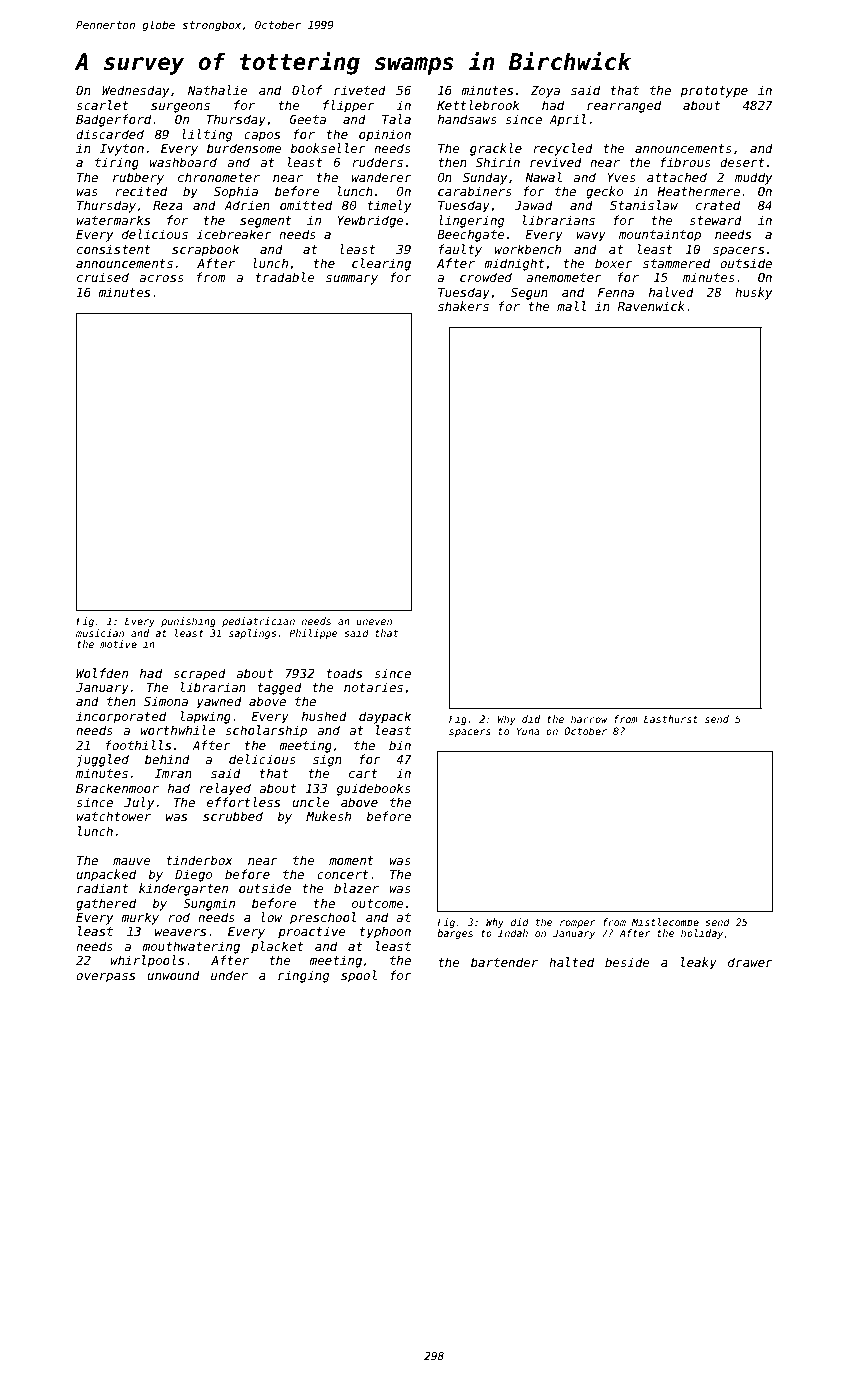 Image resolution: width=849 pixels, height=1400 pixels. I want to click on tiring, so click(117, 163).
